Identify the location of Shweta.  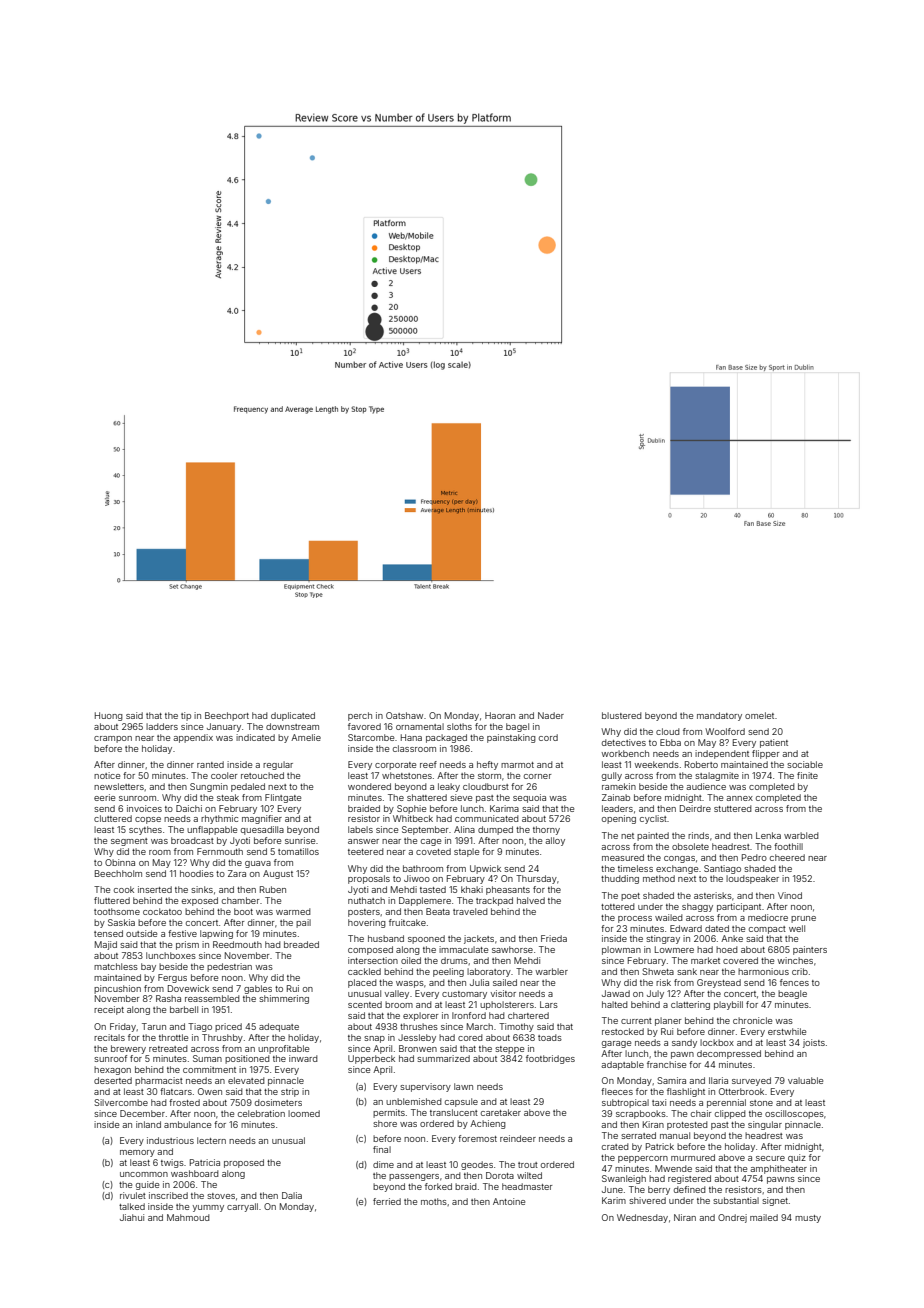
(658, 971).
